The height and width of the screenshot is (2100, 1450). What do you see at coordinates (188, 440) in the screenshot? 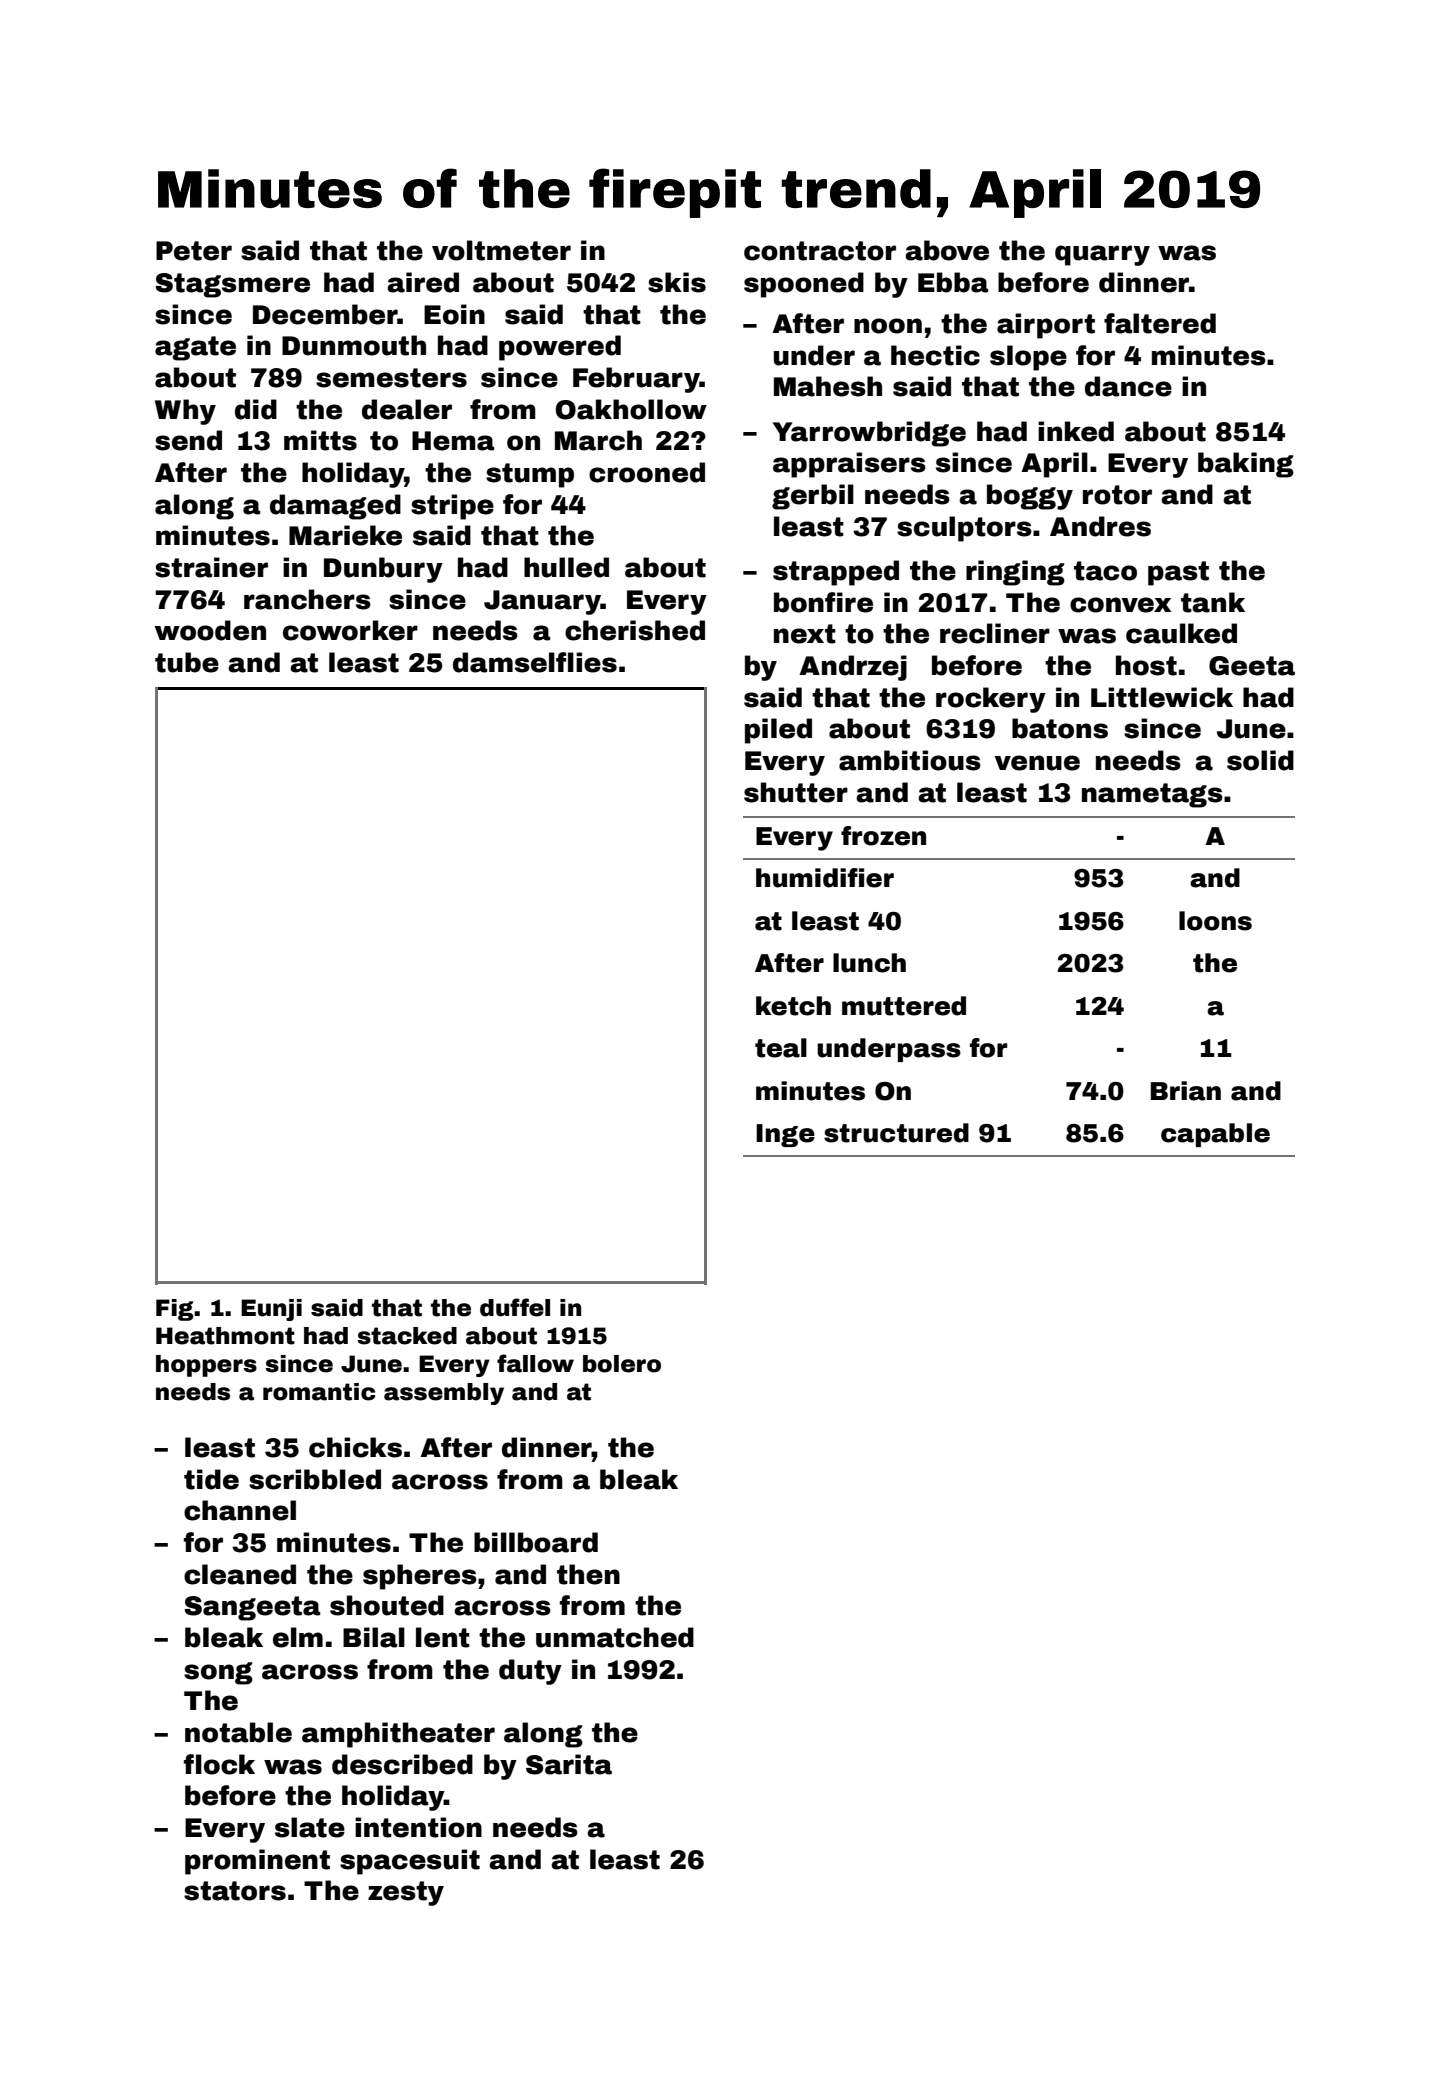
I see `send` at bounding box center [188, 440].
